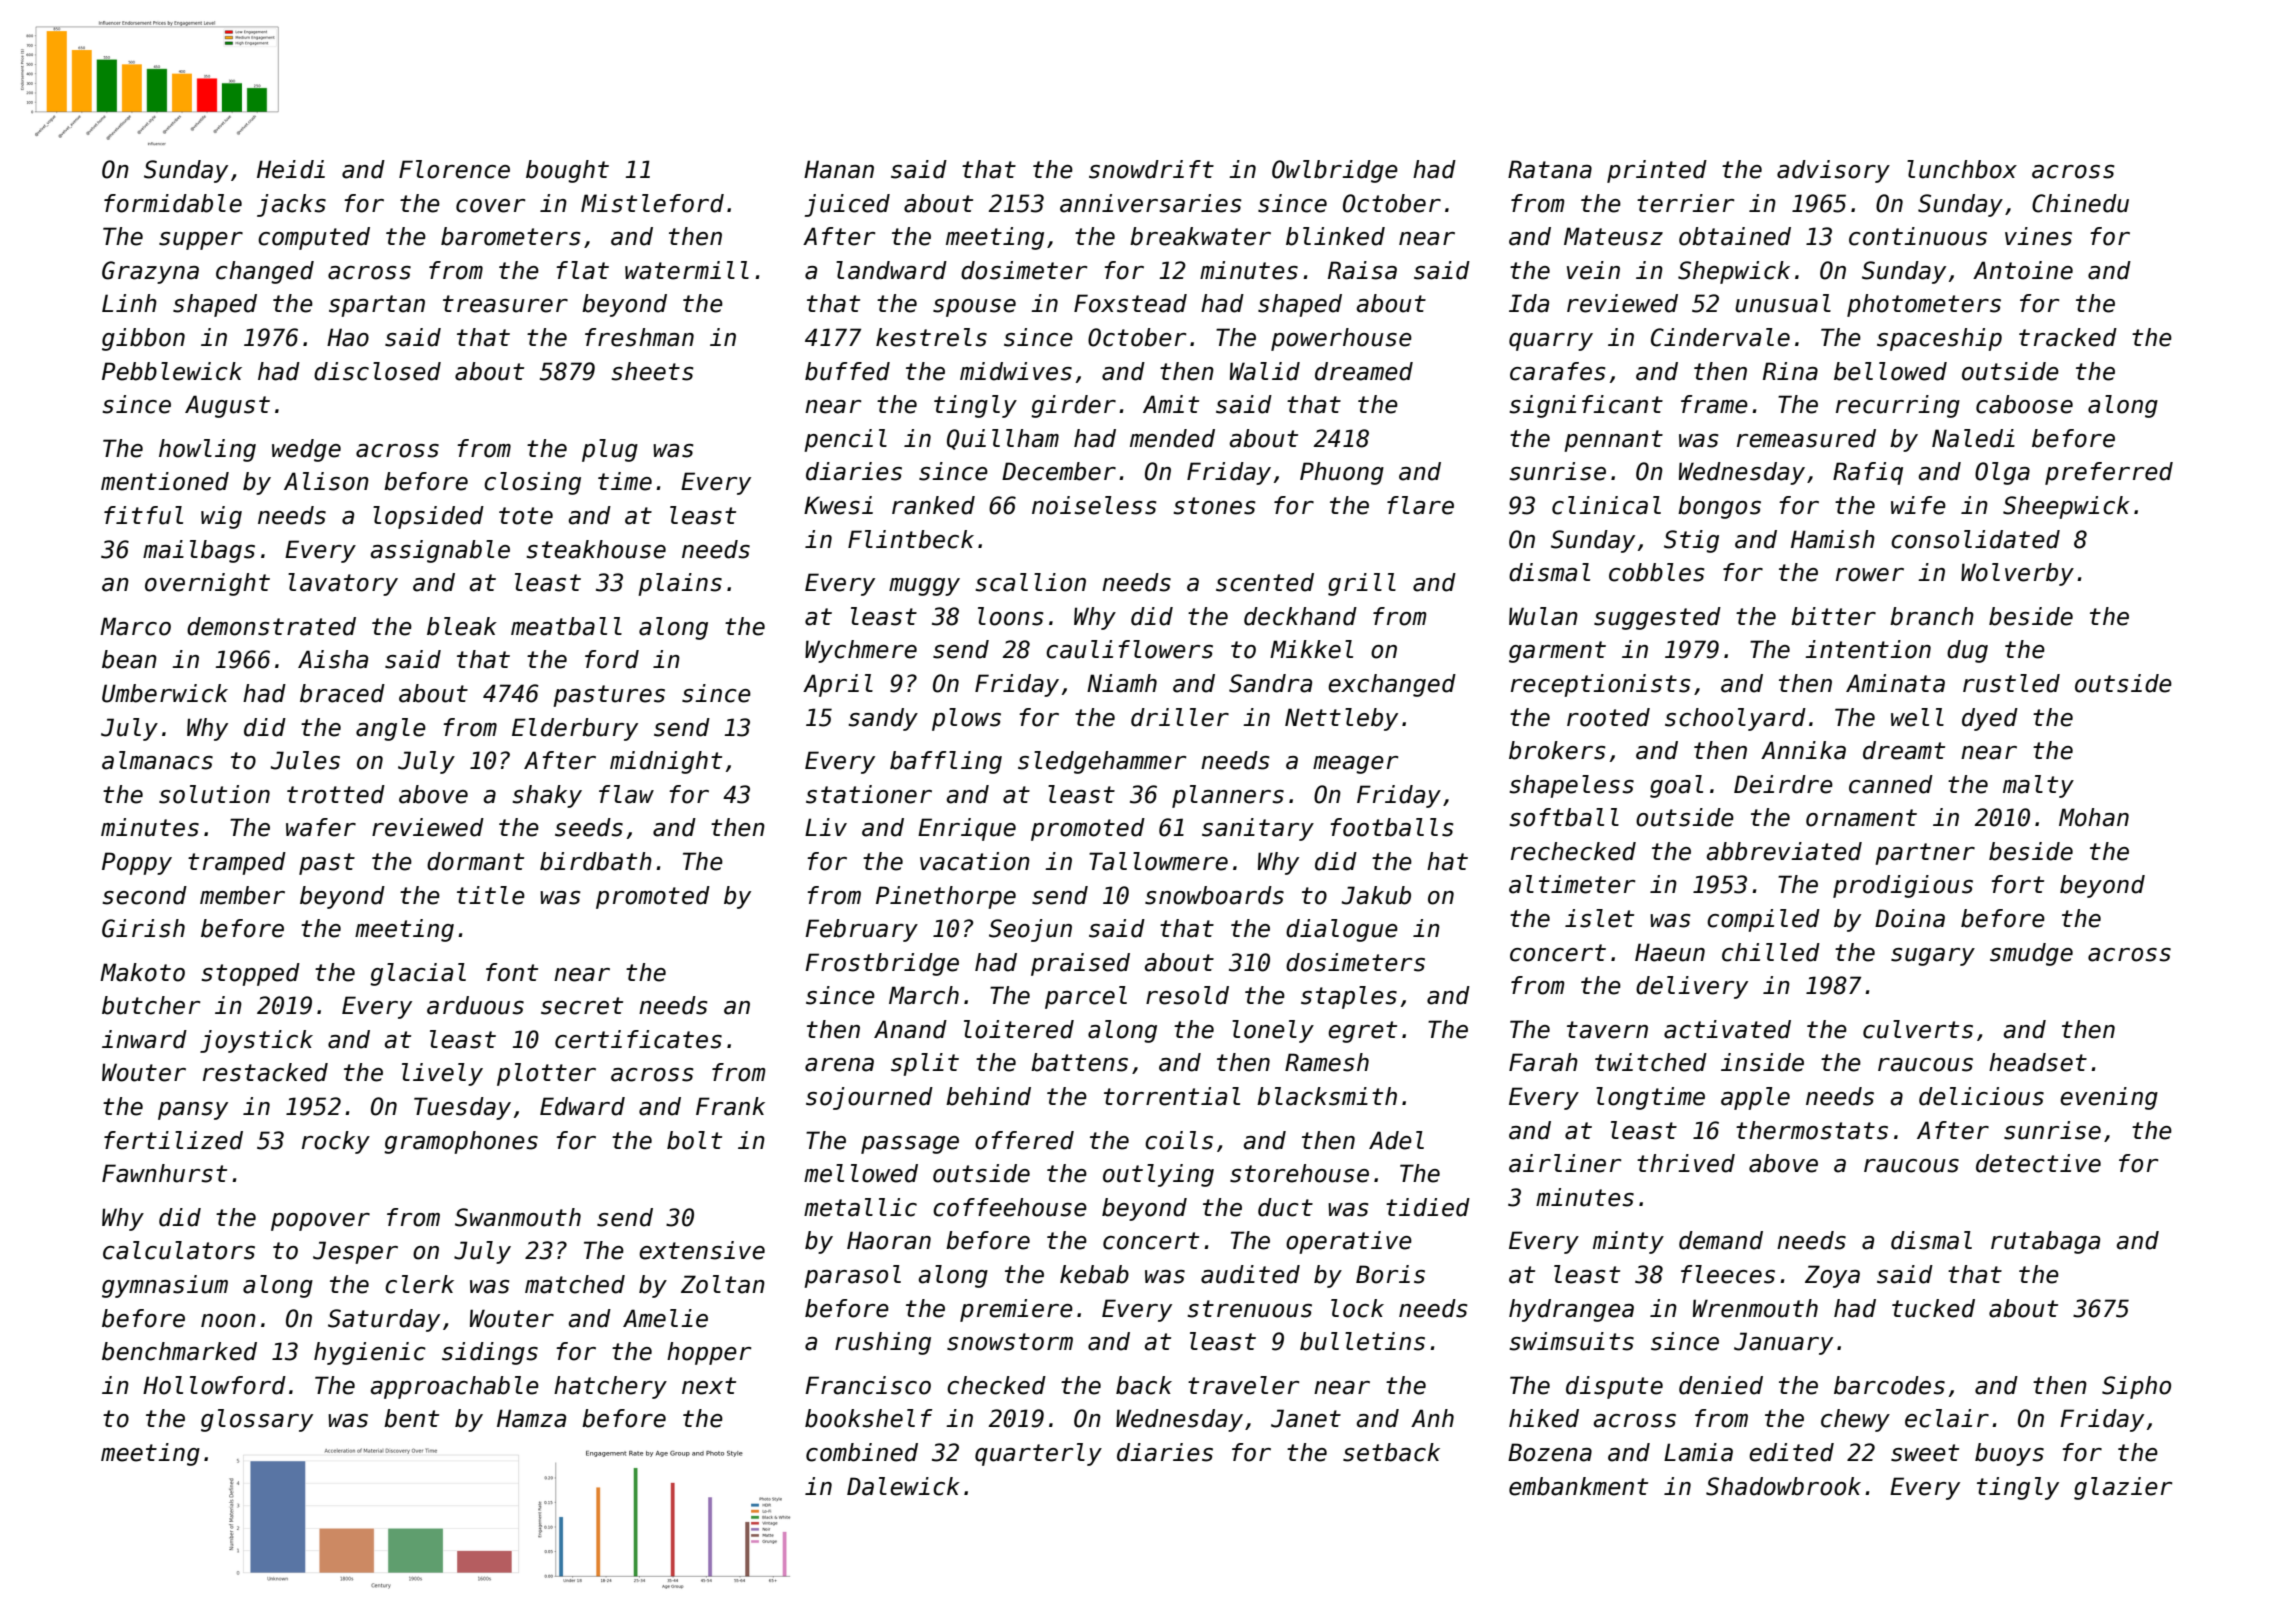  What do you see at coordinates (911, 539) in the screenshot?
I see `Flintbeck` at bounding box center [911, 539].
